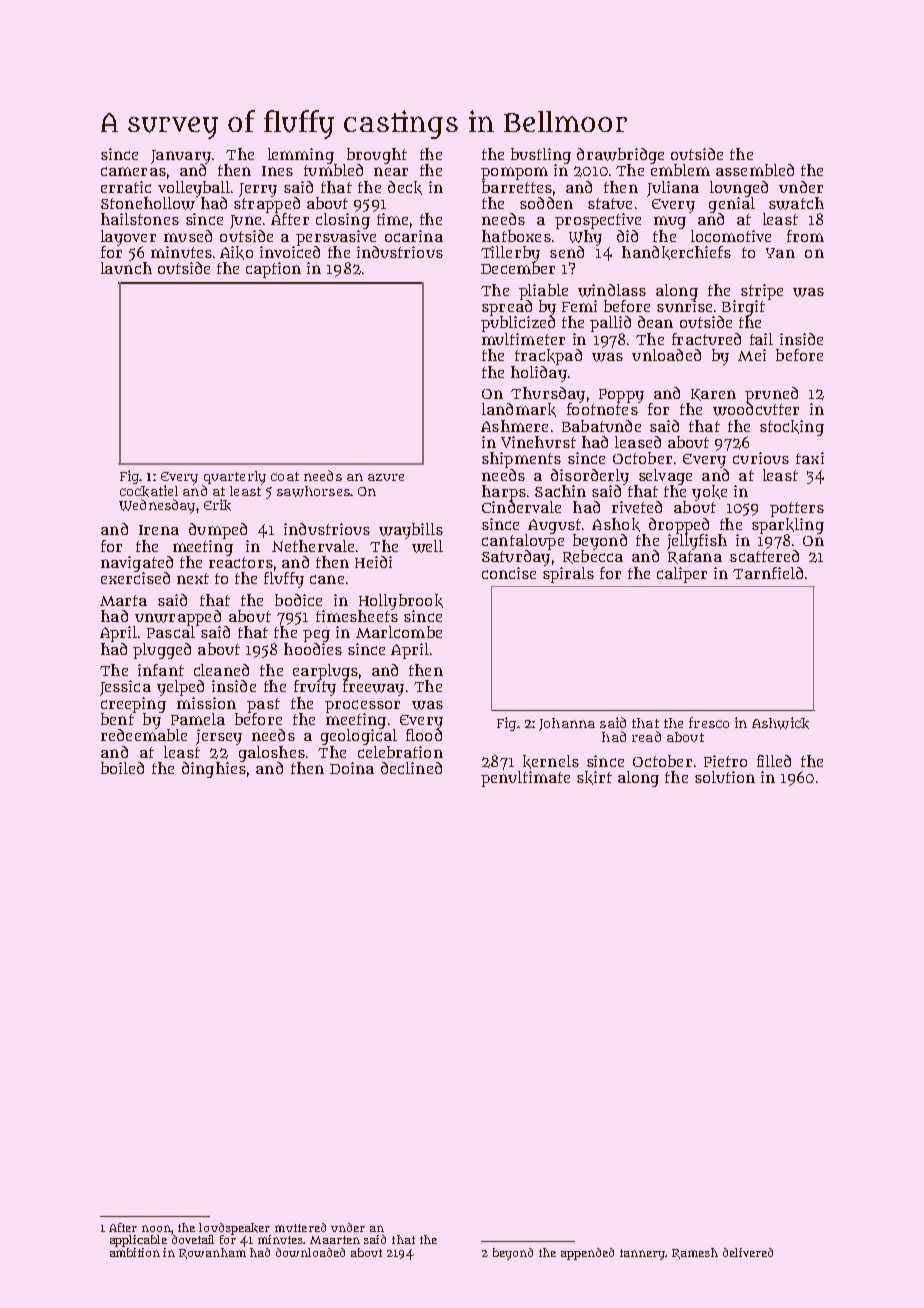  I want to click on drawbridge, so click(620, 156).
